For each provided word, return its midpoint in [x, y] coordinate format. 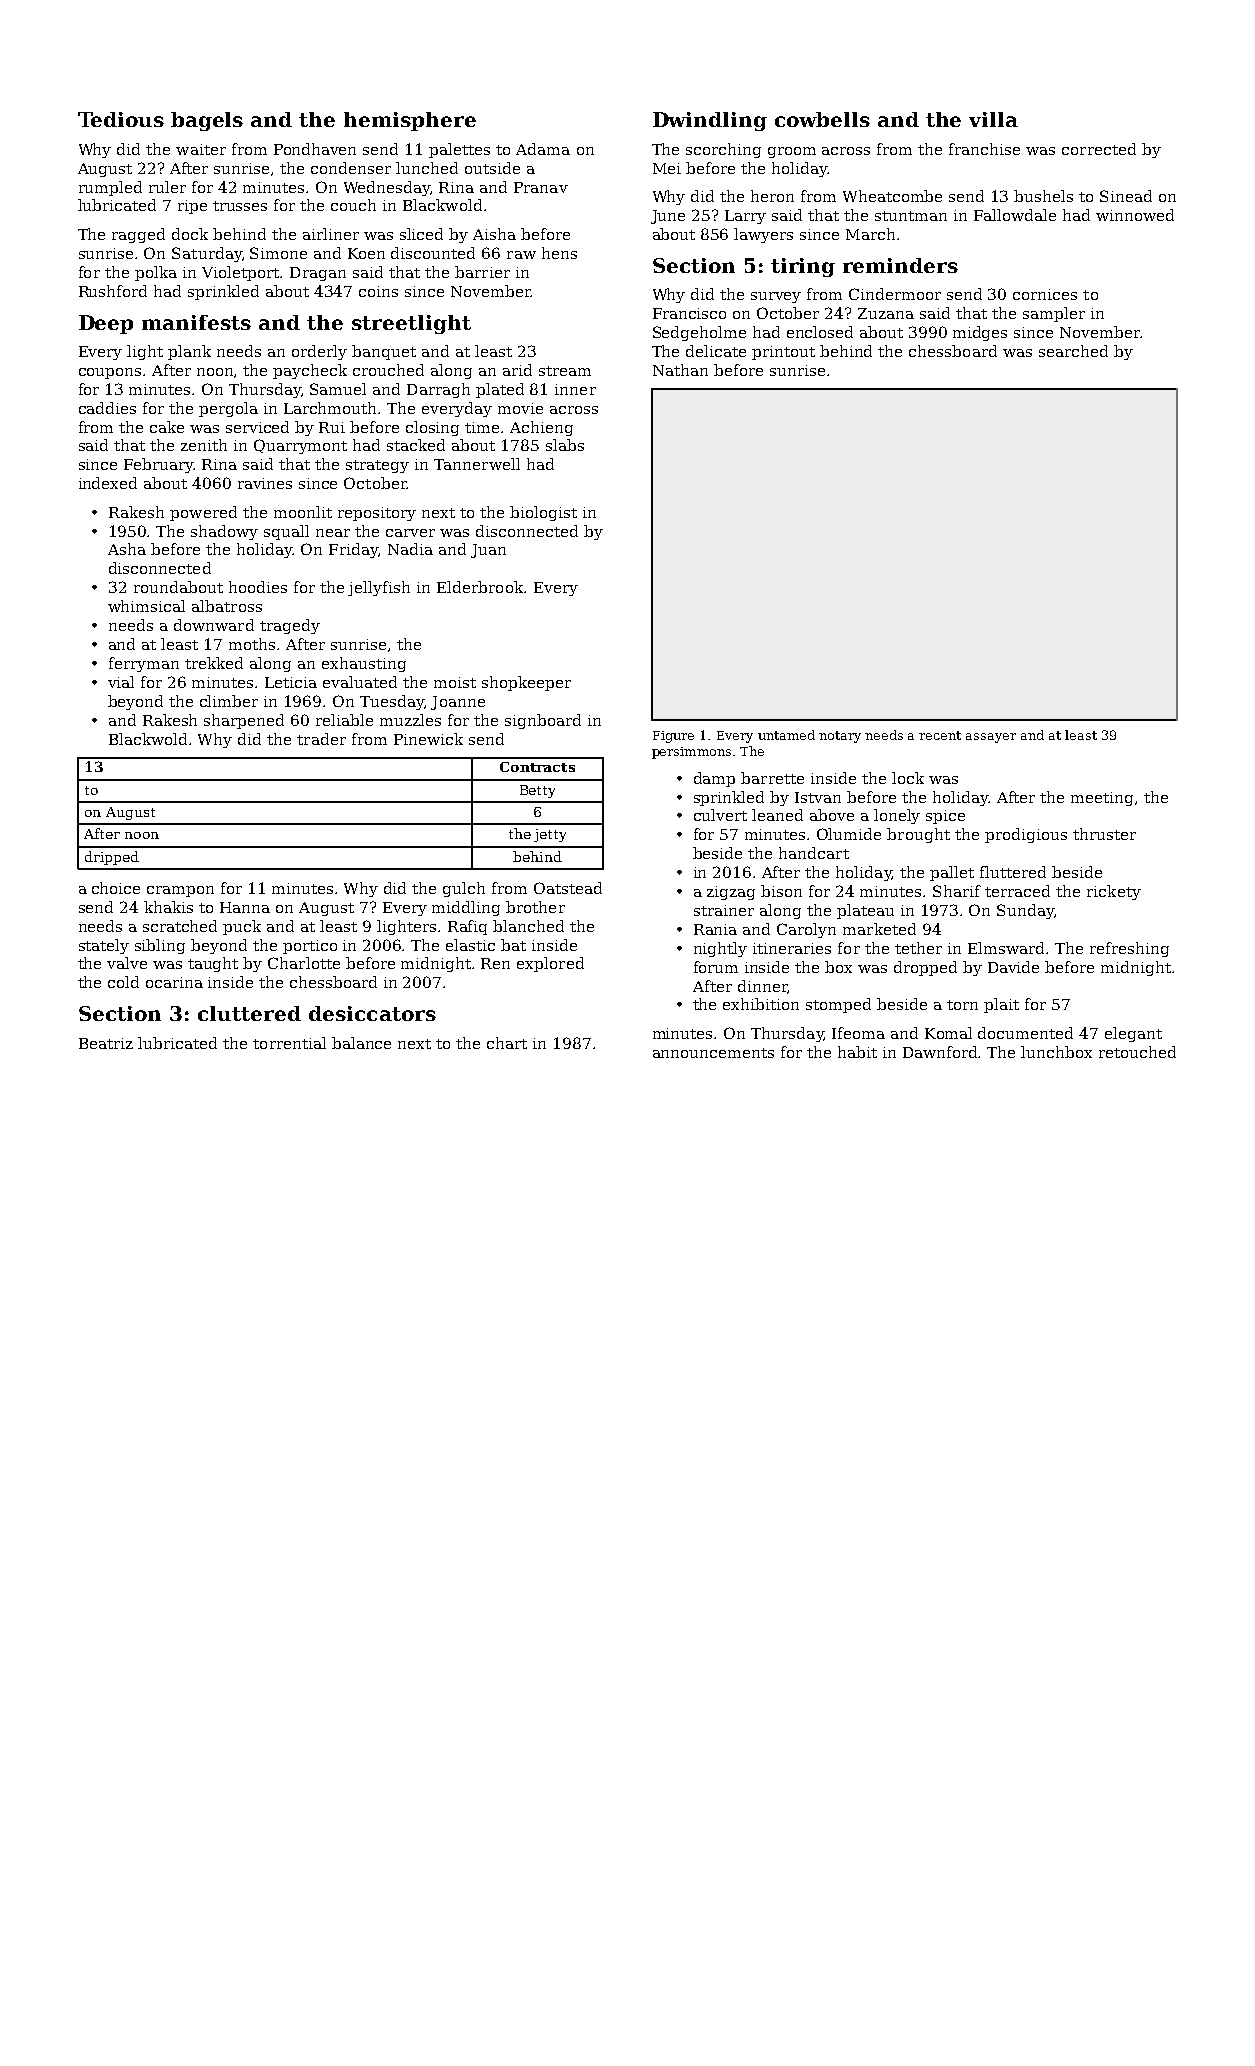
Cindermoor [895, 294]
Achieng [541, 428]
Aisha [494, 234]
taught [213, 964]
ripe [192, 207]
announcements [713, 1053]
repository [377, 514]
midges [980, 333]
